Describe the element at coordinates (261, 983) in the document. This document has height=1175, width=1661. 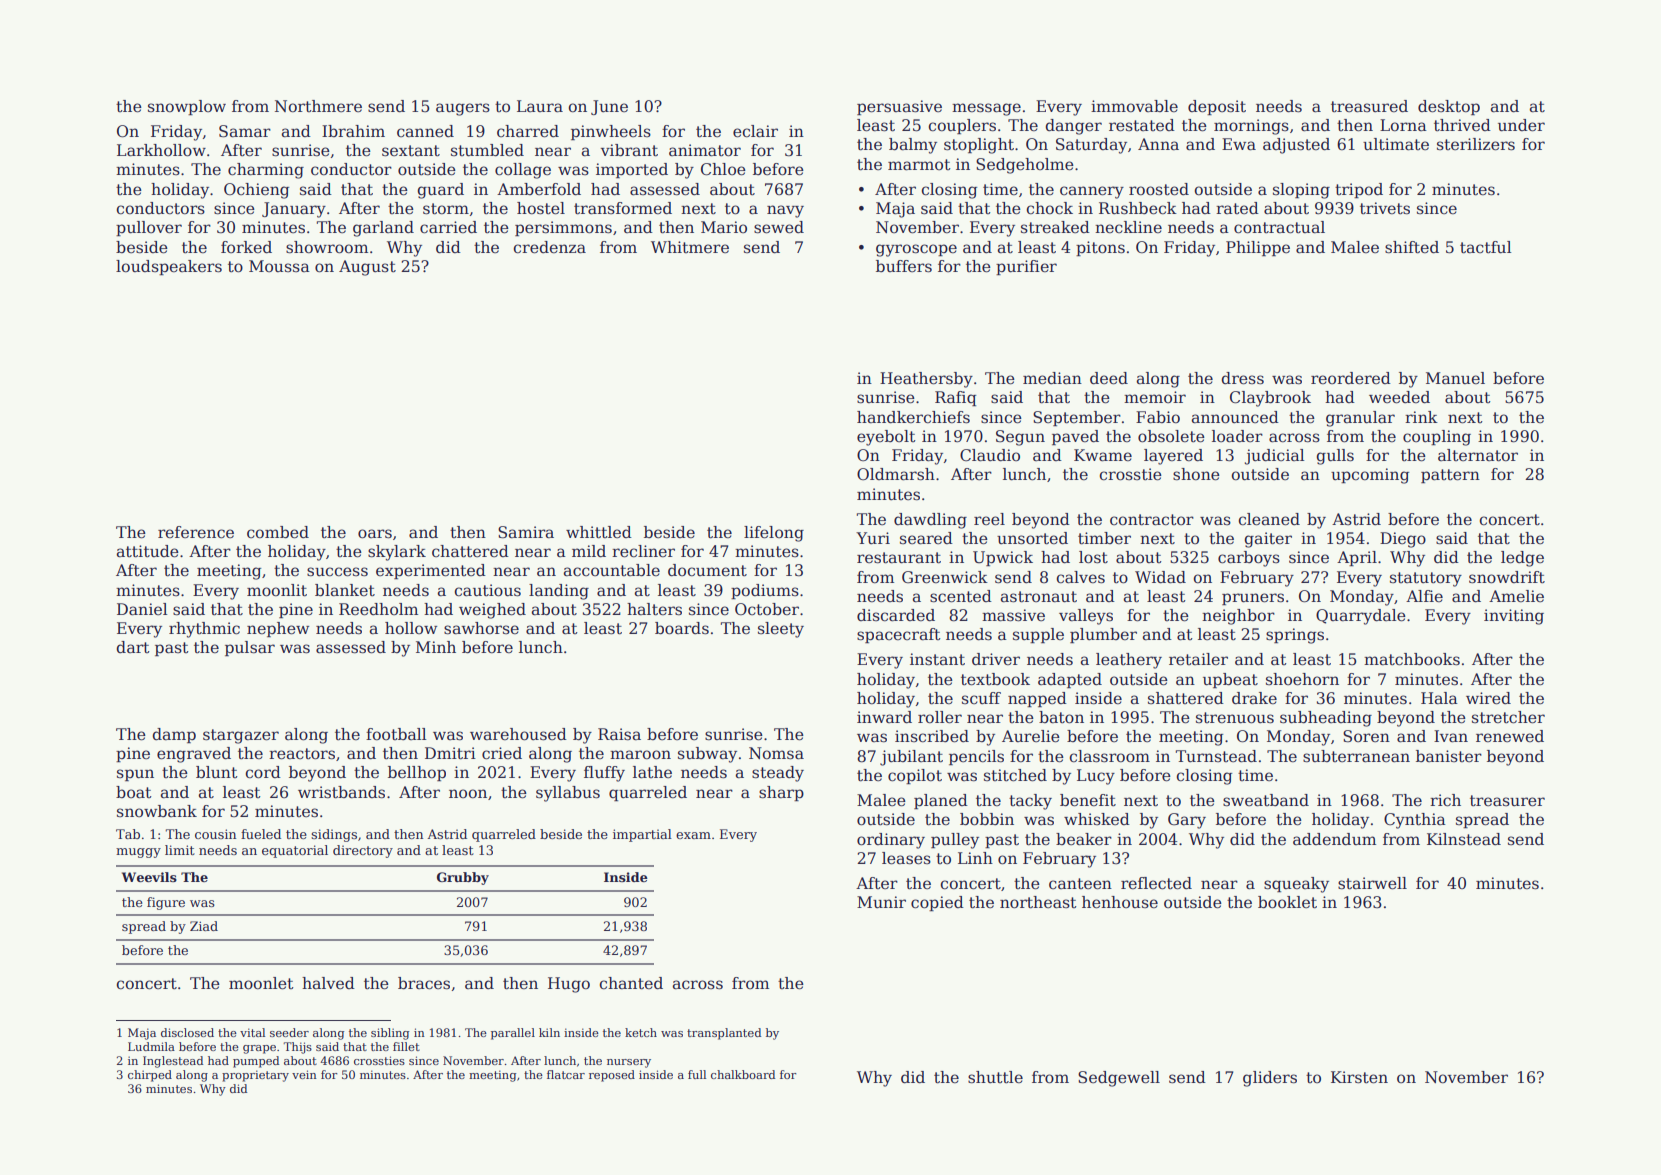
I see `moonlet` at that location.
